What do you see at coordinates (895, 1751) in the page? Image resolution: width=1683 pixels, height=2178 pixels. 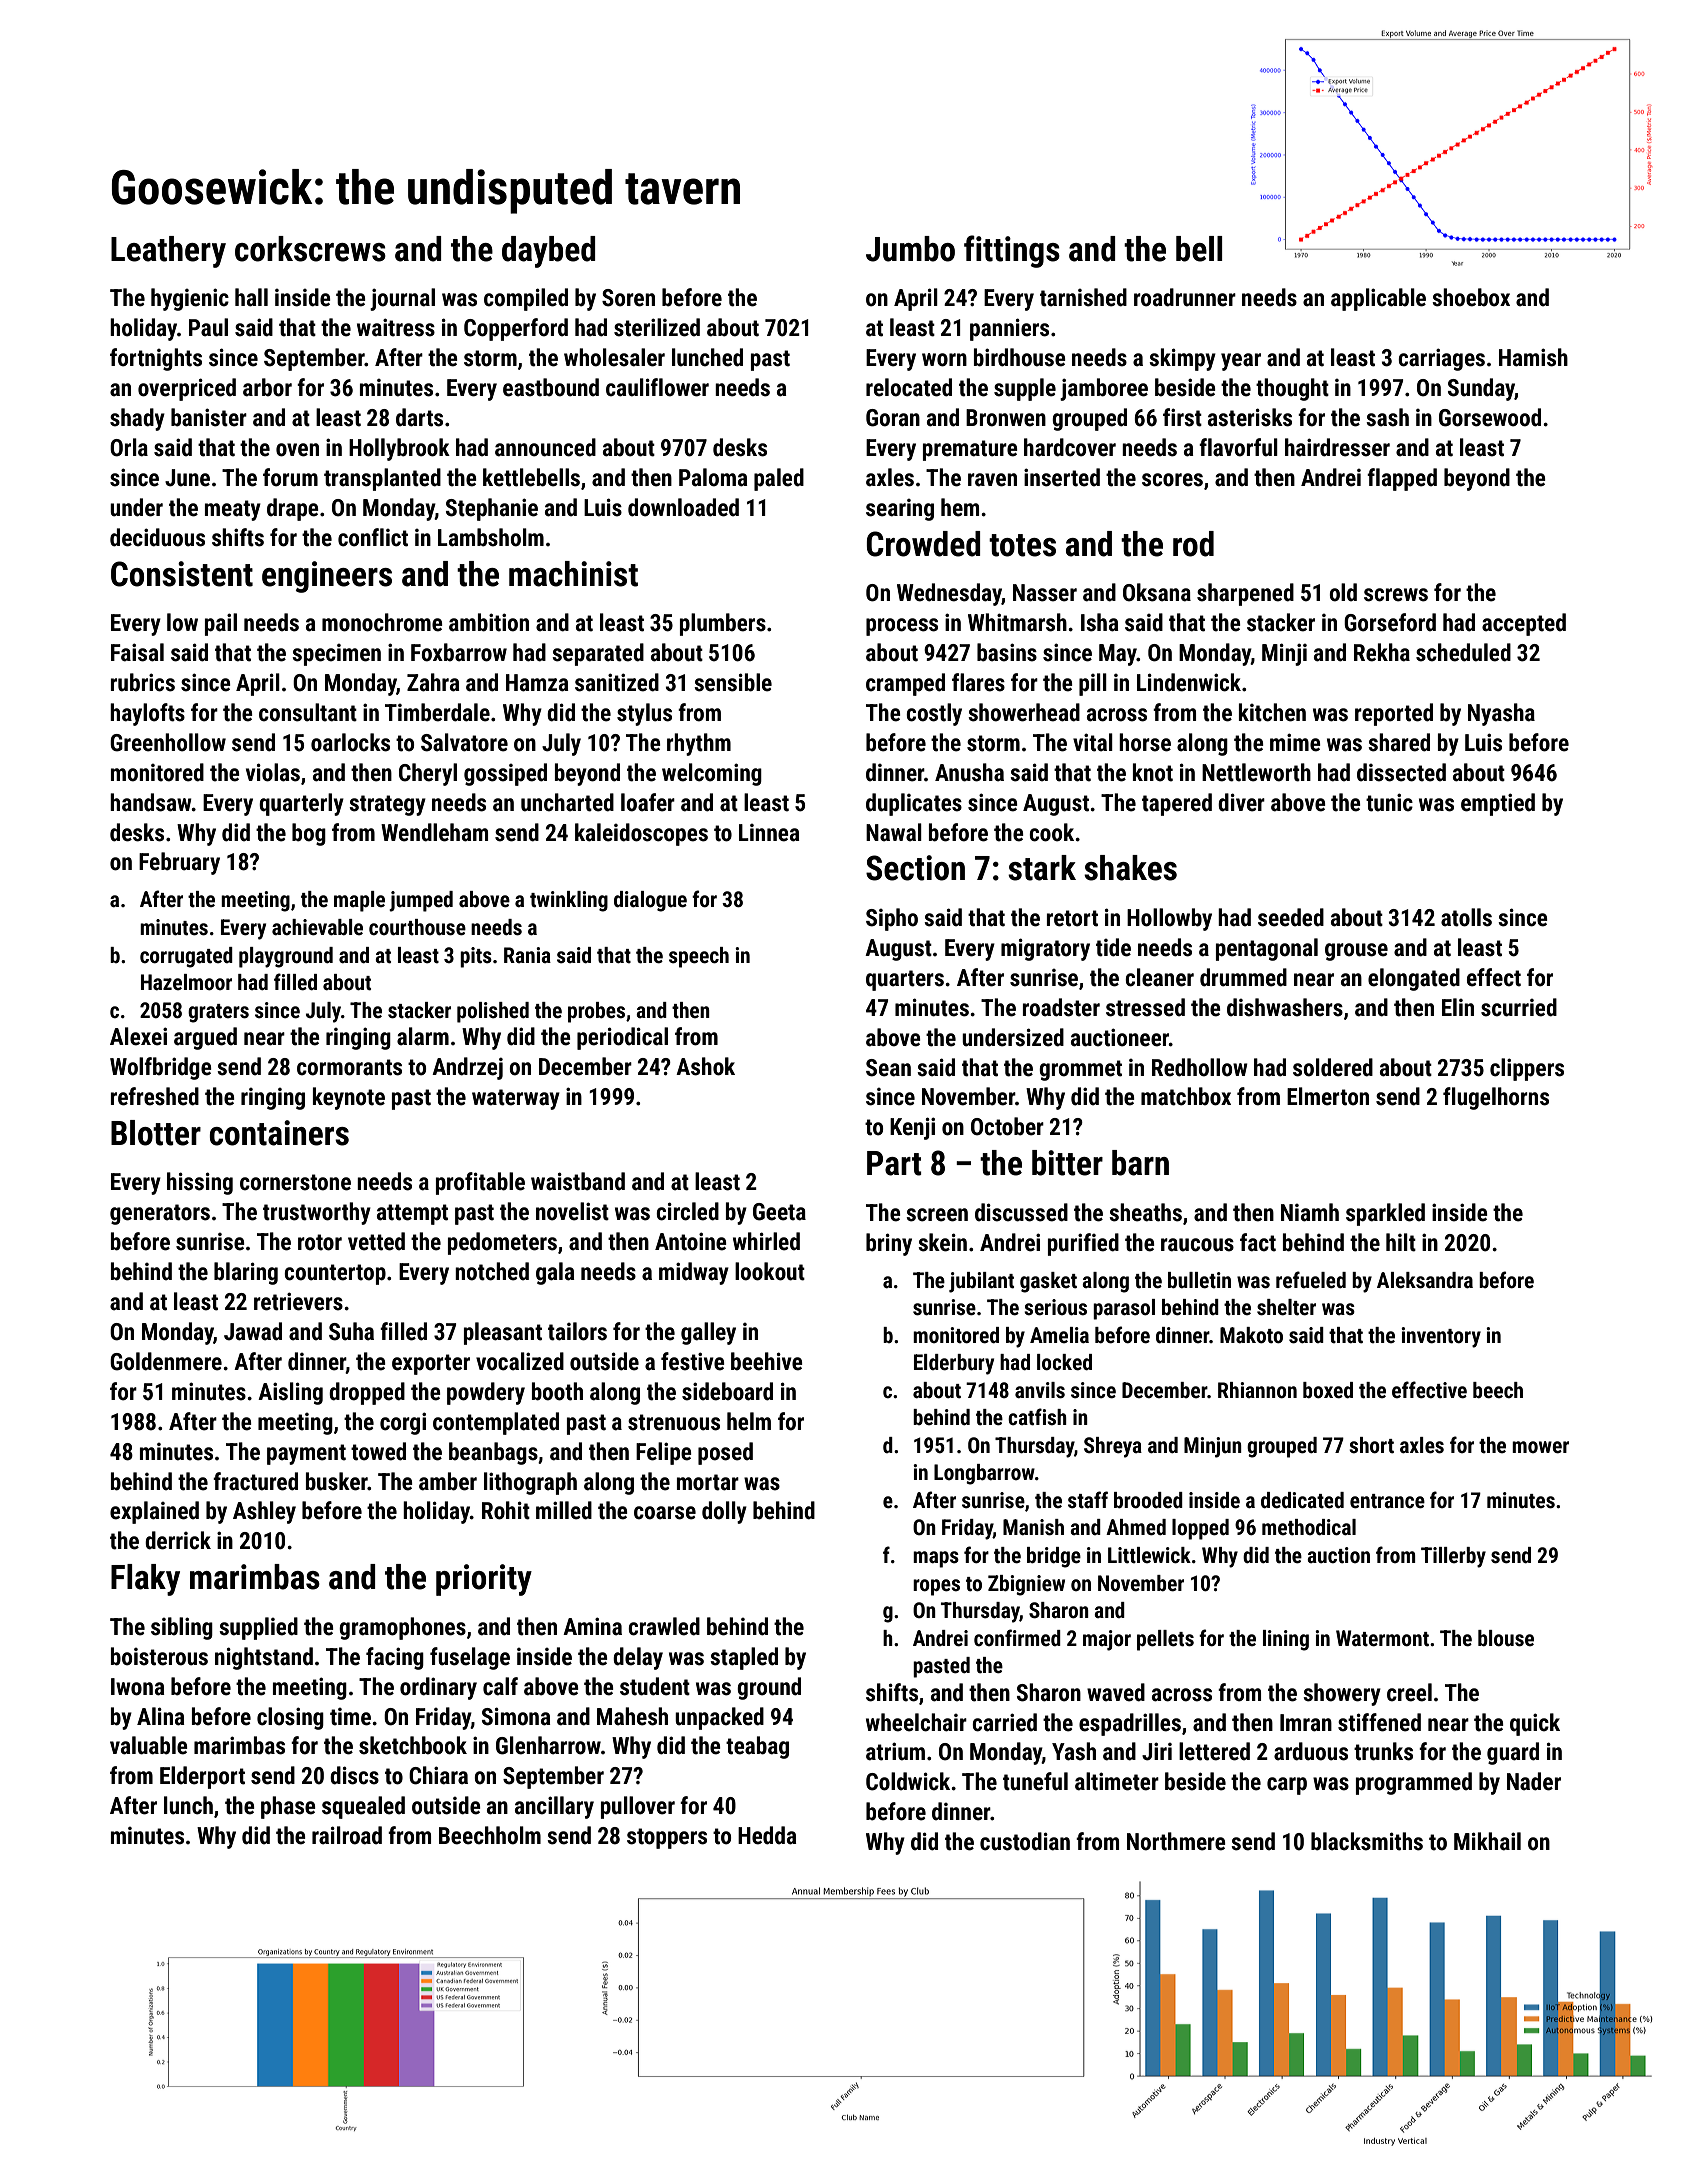 I see `atrium` at bounding box center [895, 1751].
